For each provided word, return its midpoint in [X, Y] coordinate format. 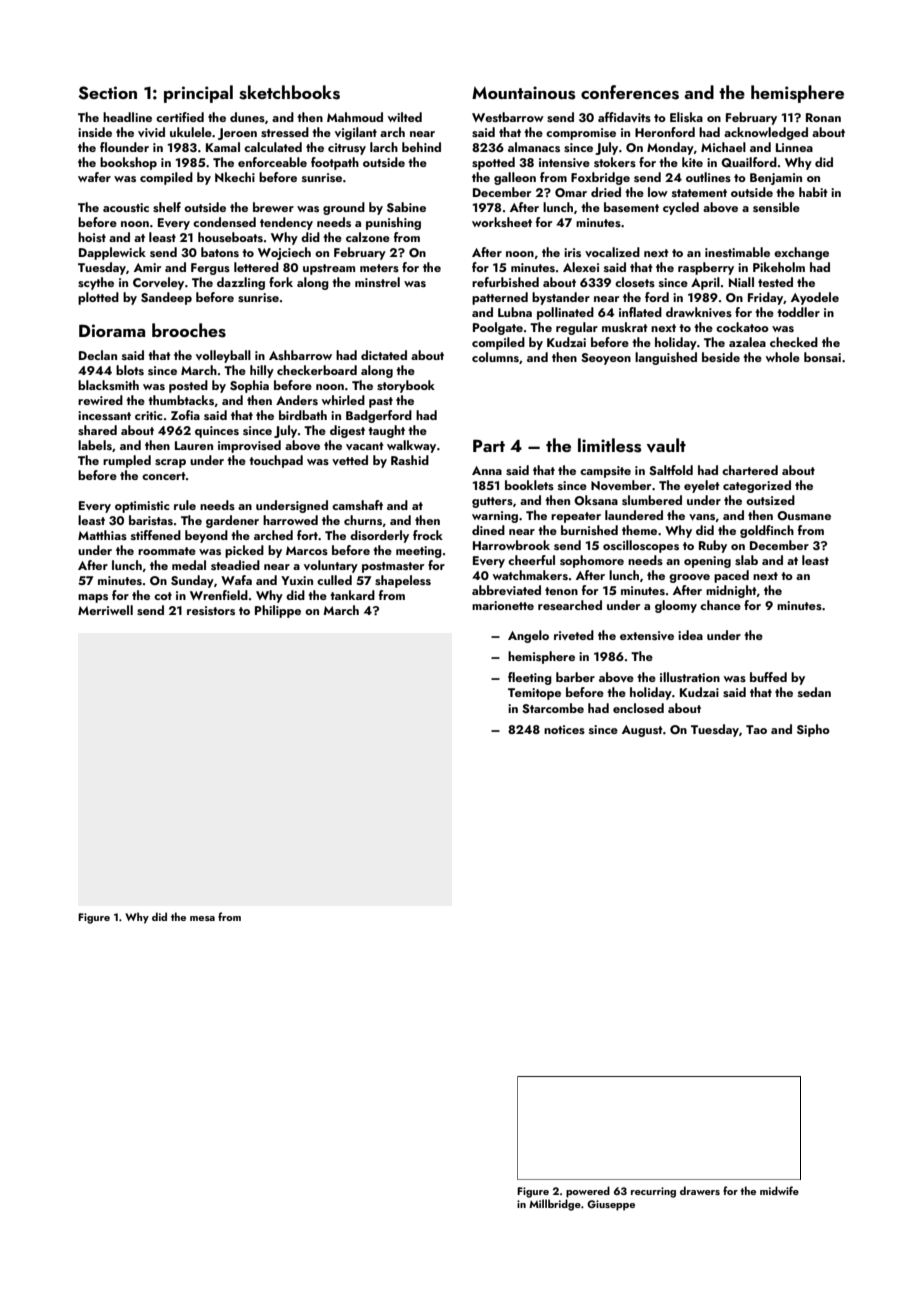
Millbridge [555, 1205]
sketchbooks [289, 92]
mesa [202, 918]
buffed [768, 677]
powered [588, 1192]
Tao [756, 729]
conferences [630, 92]
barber [575, 677]
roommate [167, 551]
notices [564, 729]
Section [107, 93]
